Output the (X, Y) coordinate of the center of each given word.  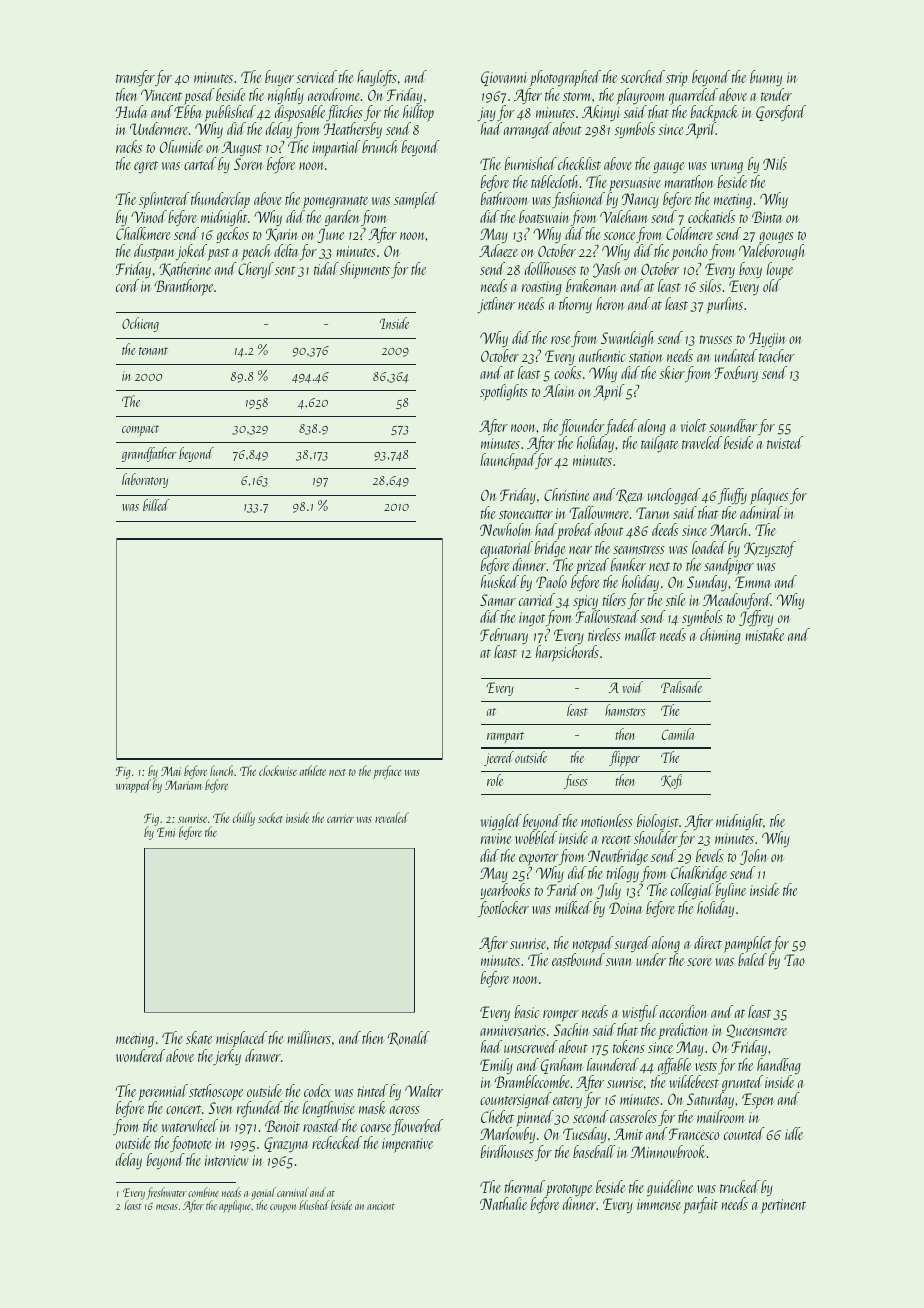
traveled (702, 442)
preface (387, 772)
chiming (720, 636)
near (580, 550)
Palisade (681, 687)
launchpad (508, 461)
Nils (775, 163)
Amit (628, 1134)
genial (264, 1194)
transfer (135, 78)
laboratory (145, 480)
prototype (569, 1190)
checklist (579, 163)
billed (156, 505)
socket (270, 817)
